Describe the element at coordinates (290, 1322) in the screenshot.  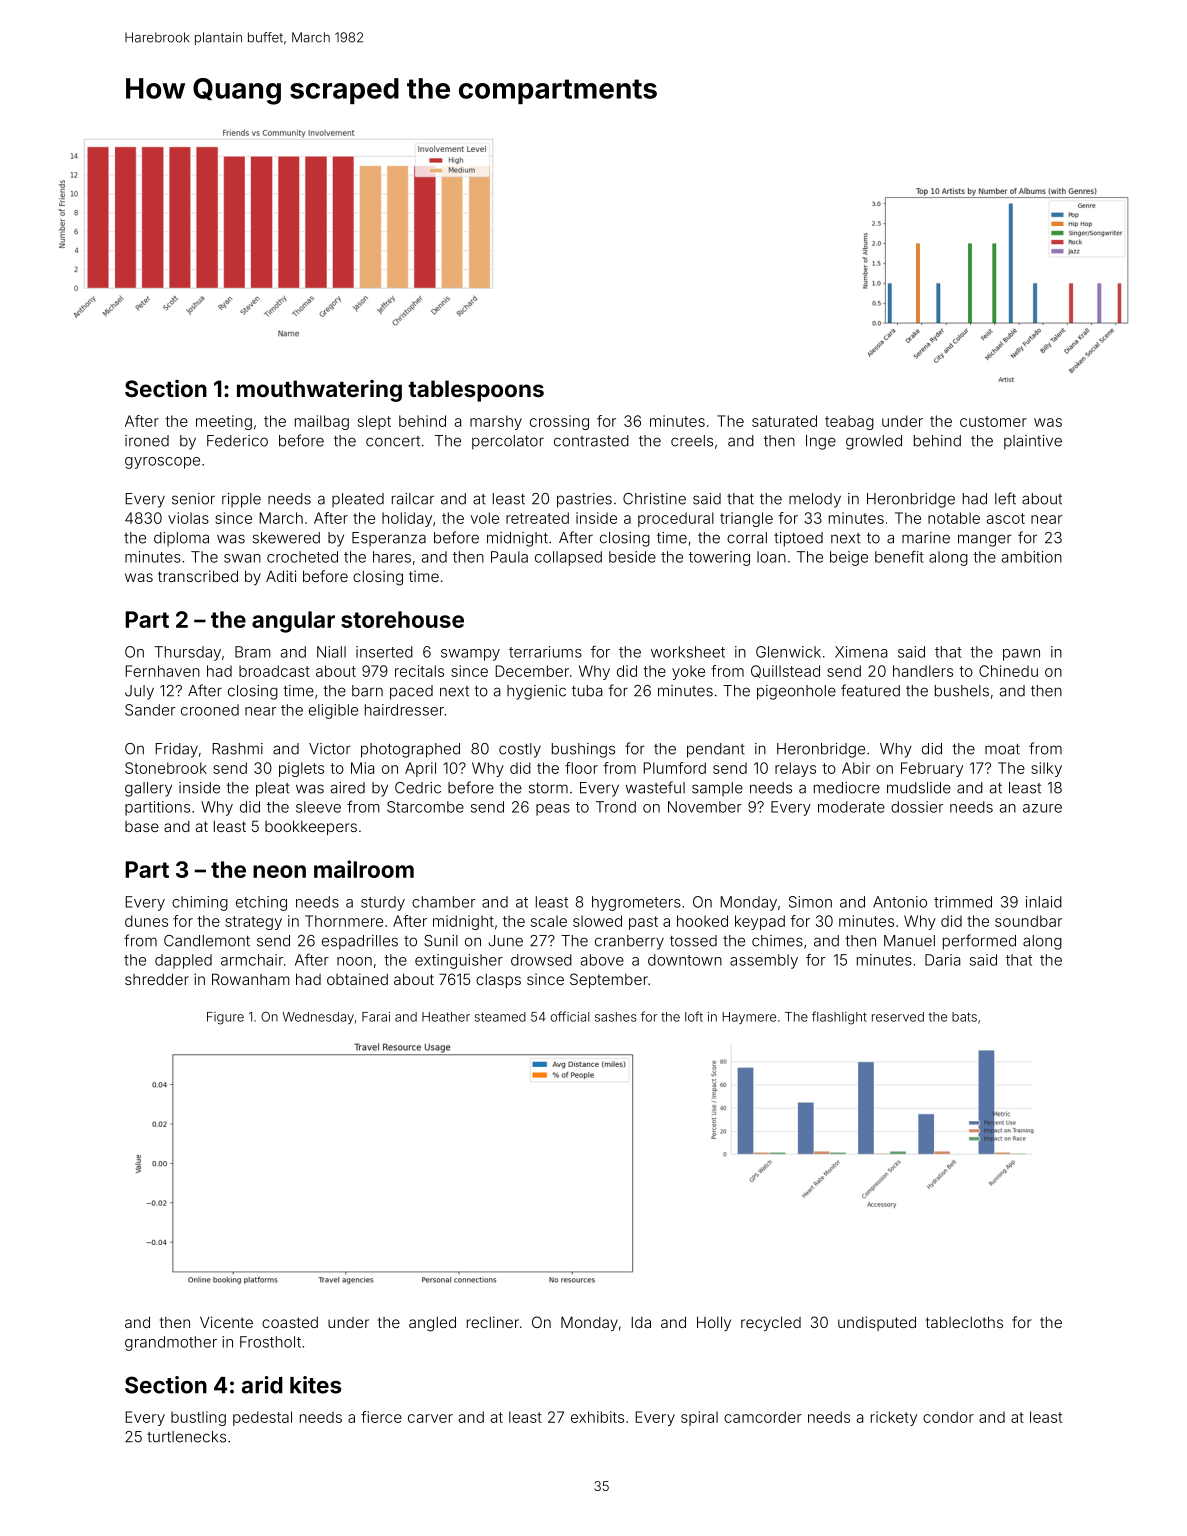
I see `coasted` at that location.
